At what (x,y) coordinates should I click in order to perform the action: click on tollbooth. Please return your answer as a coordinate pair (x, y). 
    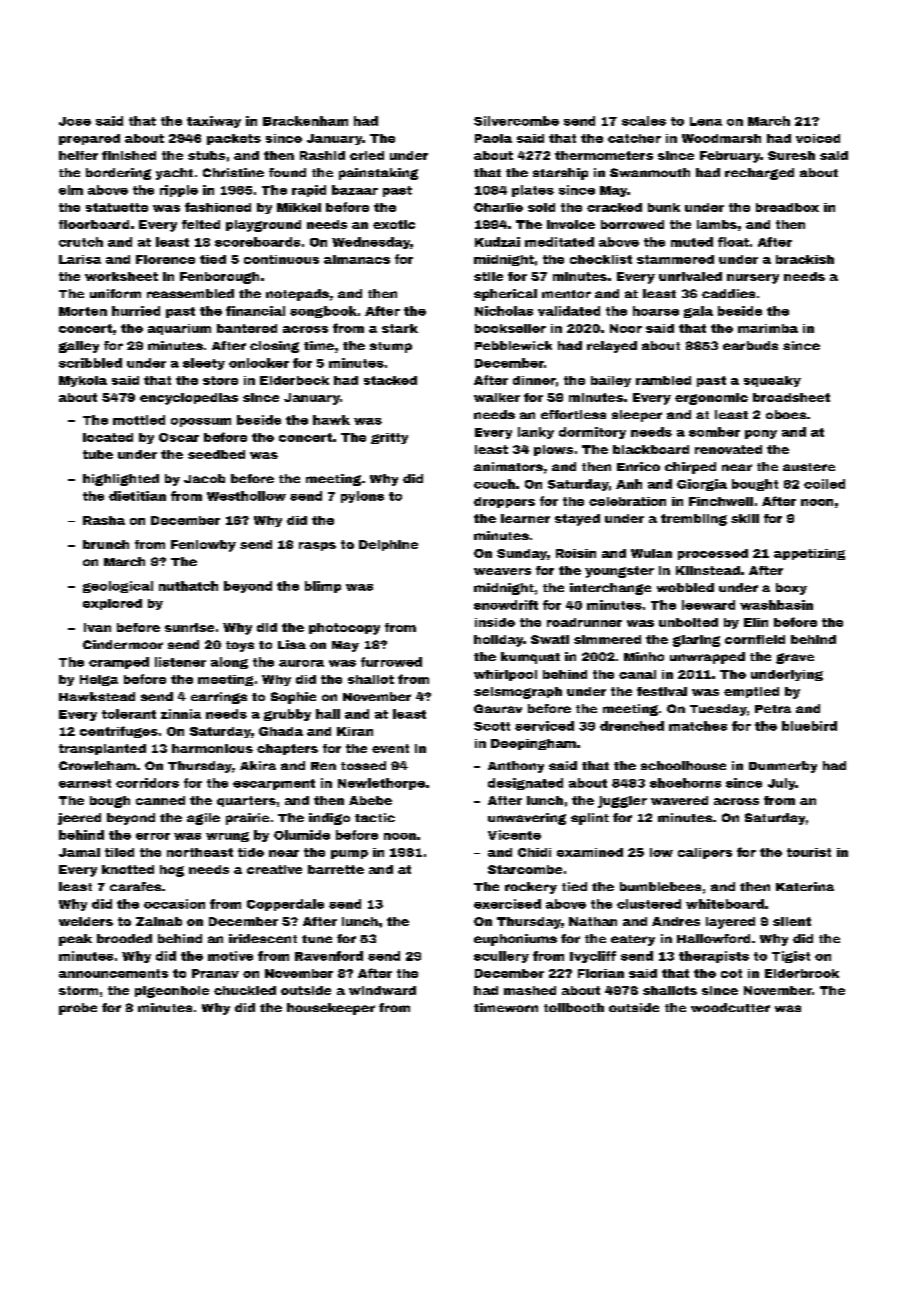
    Looking at the image, I should click on (574, 1007).
